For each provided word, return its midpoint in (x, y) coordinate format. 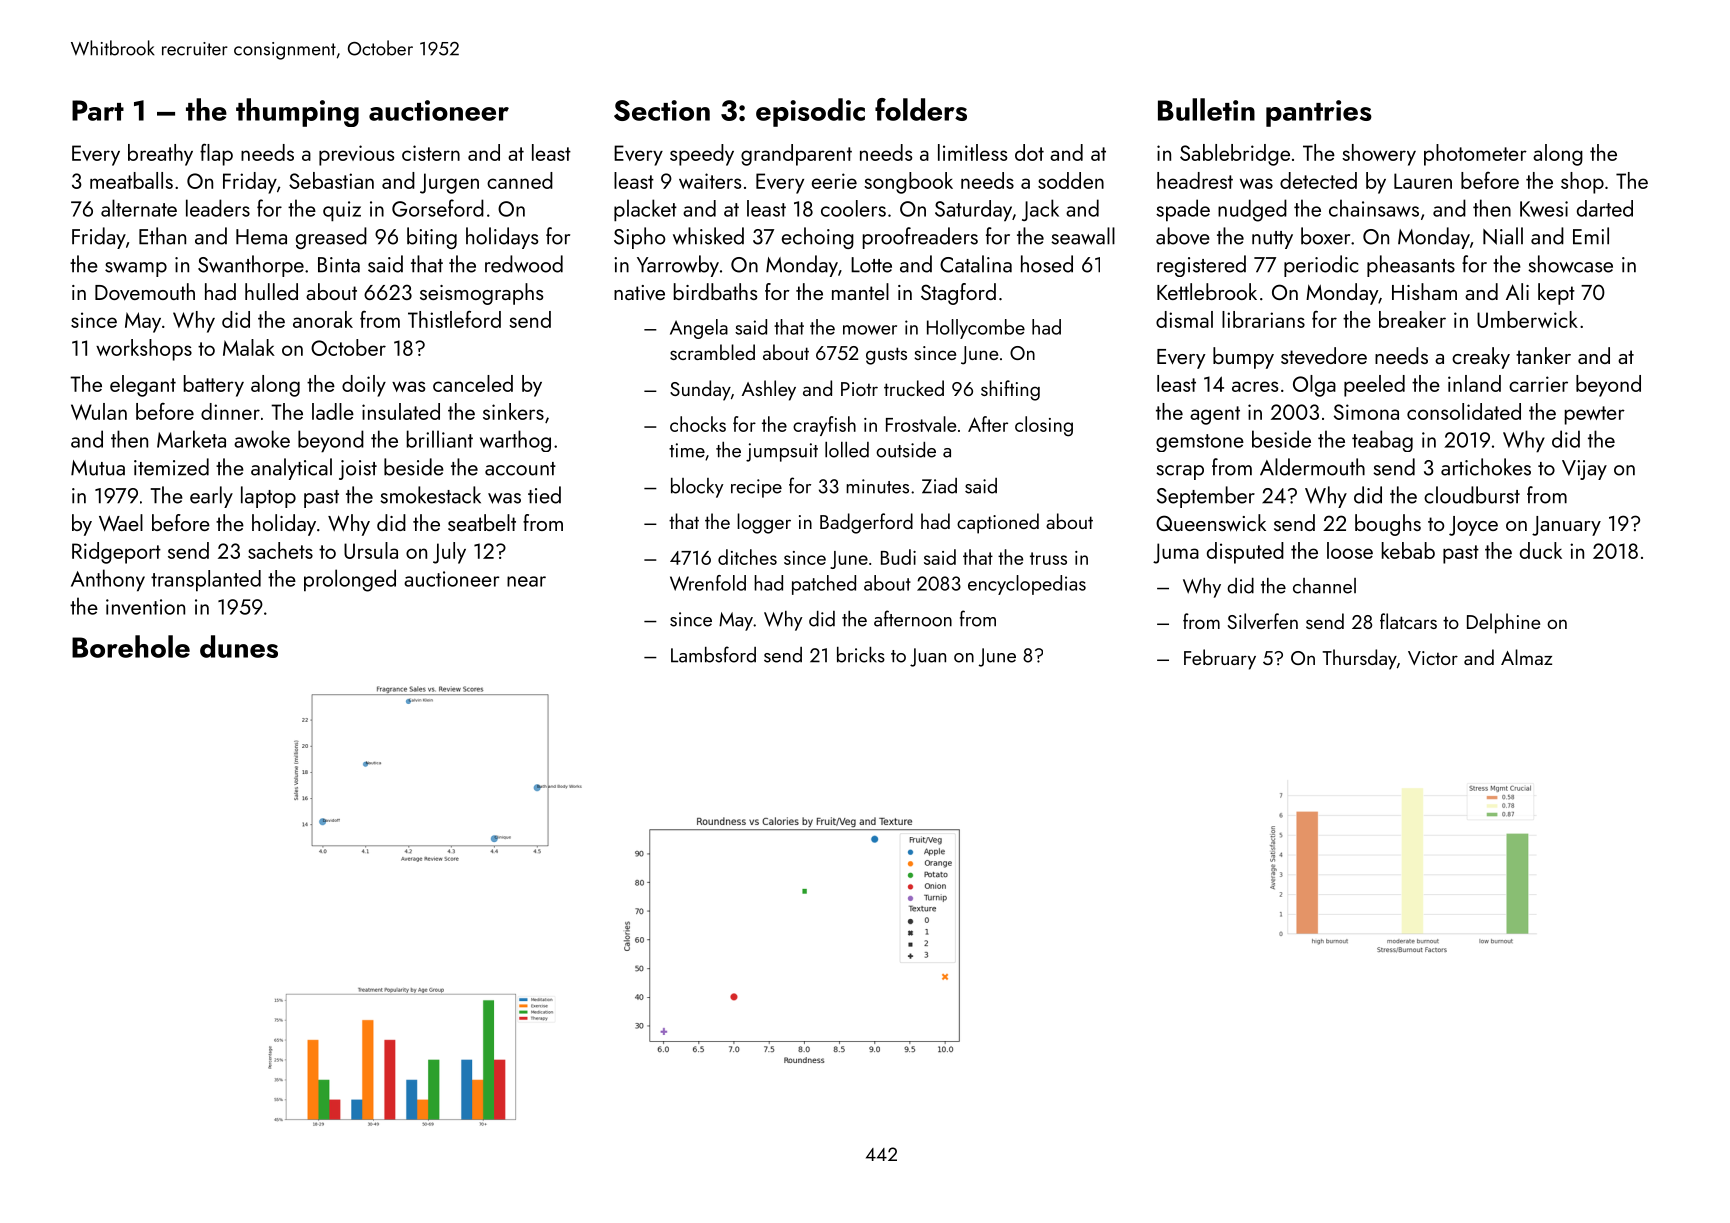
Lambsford (713, 654)
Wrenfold (708, 583)
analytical (291, 469)
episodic (810, 112)
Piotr (859, 389)
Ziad (939, 486)
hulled (271, 291)
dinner (230, 411)
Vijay (1584, 470)
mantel (860, 291)
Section (662, 110)
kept (1556, 294)
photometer (1475, 155)
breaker (1412, 319)
